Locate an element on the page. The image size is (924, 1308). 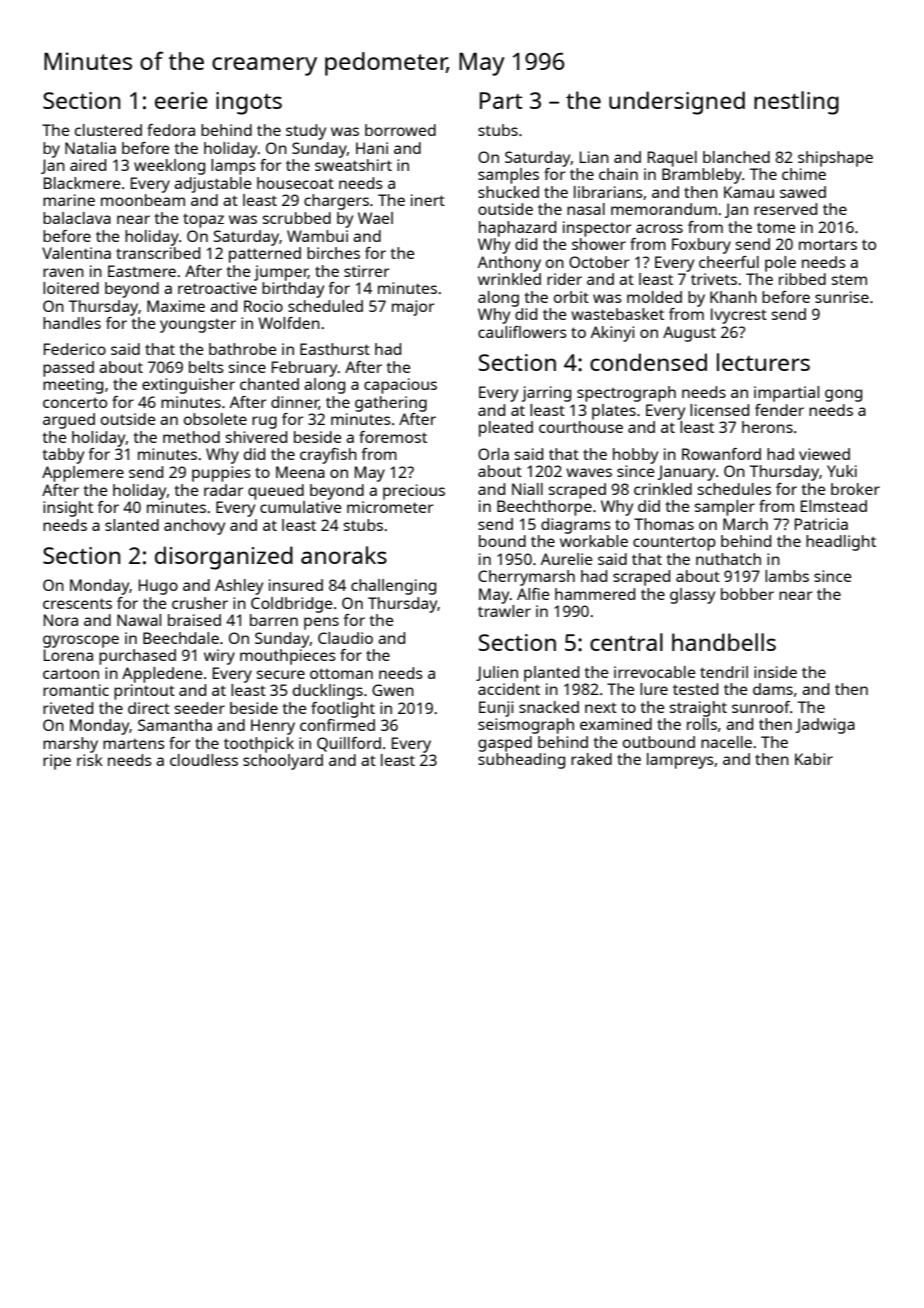
ripe is located at coordinates (57, 762).
